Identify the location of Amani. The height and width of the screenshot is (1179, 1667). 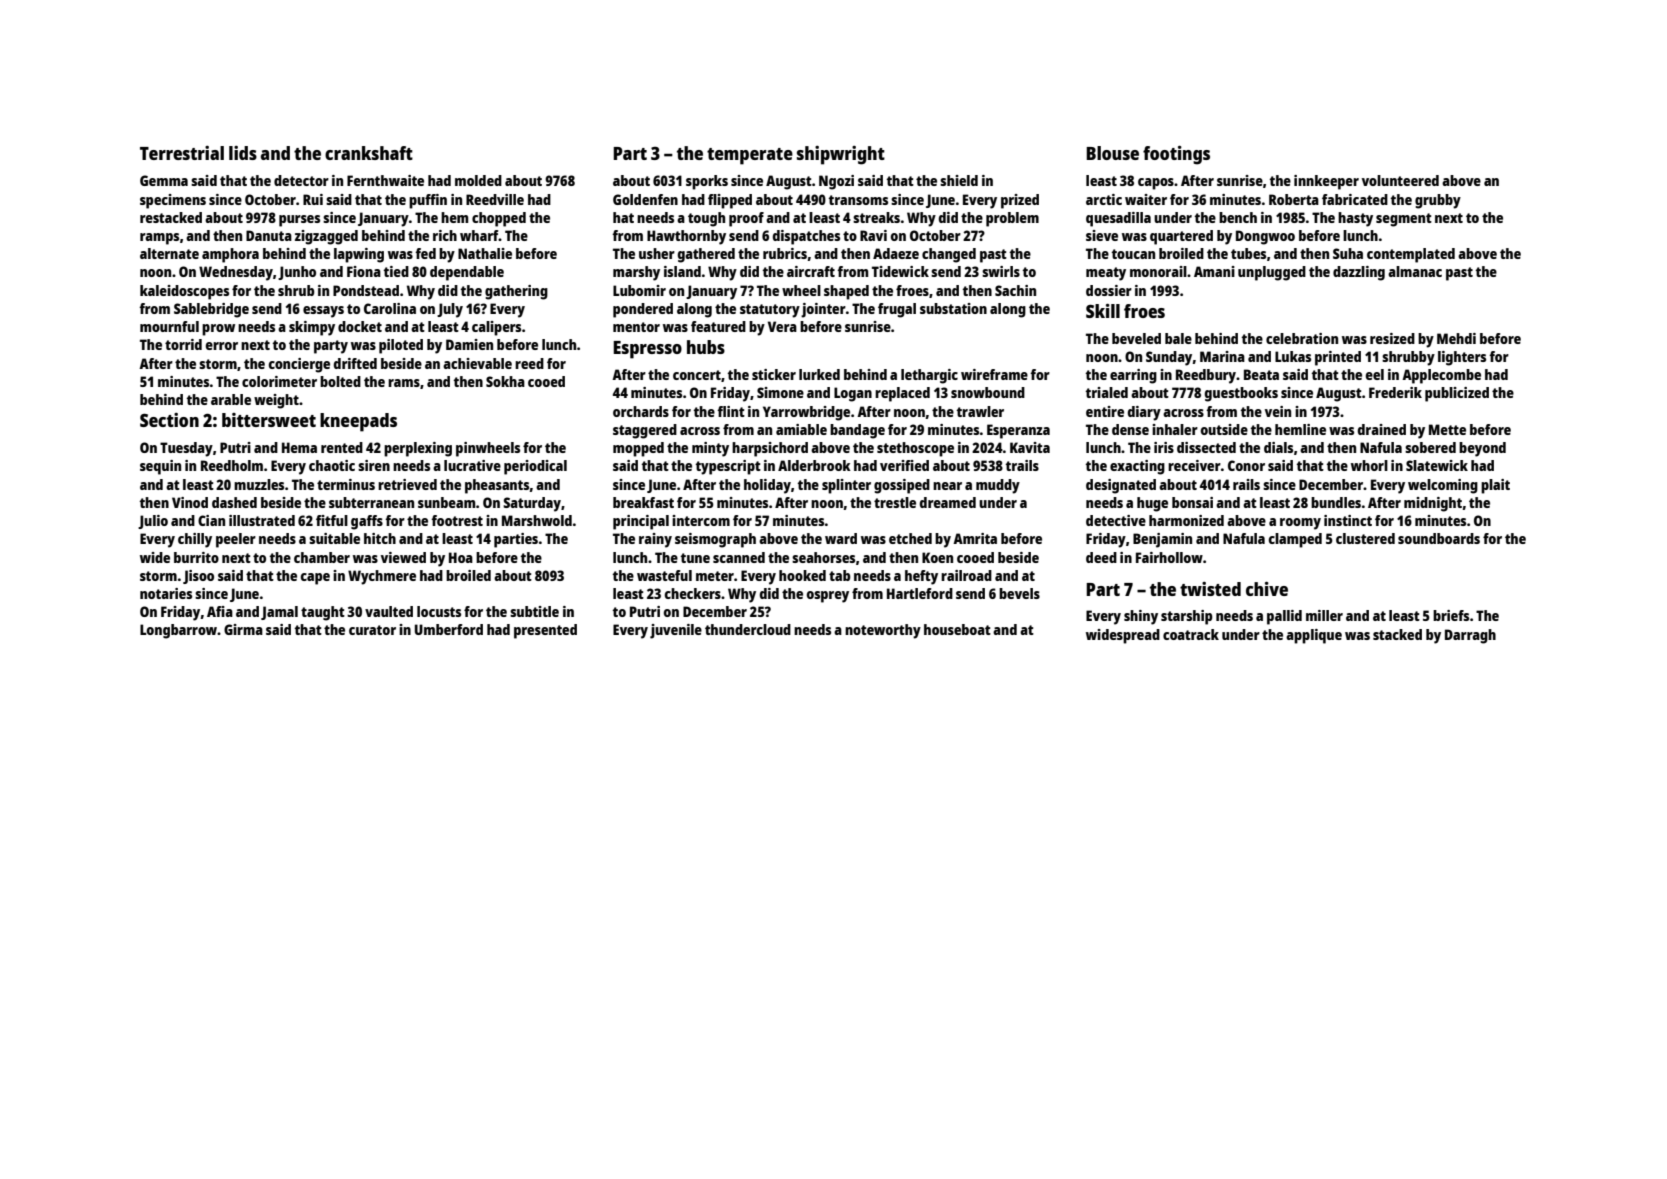
(1214, 271).
